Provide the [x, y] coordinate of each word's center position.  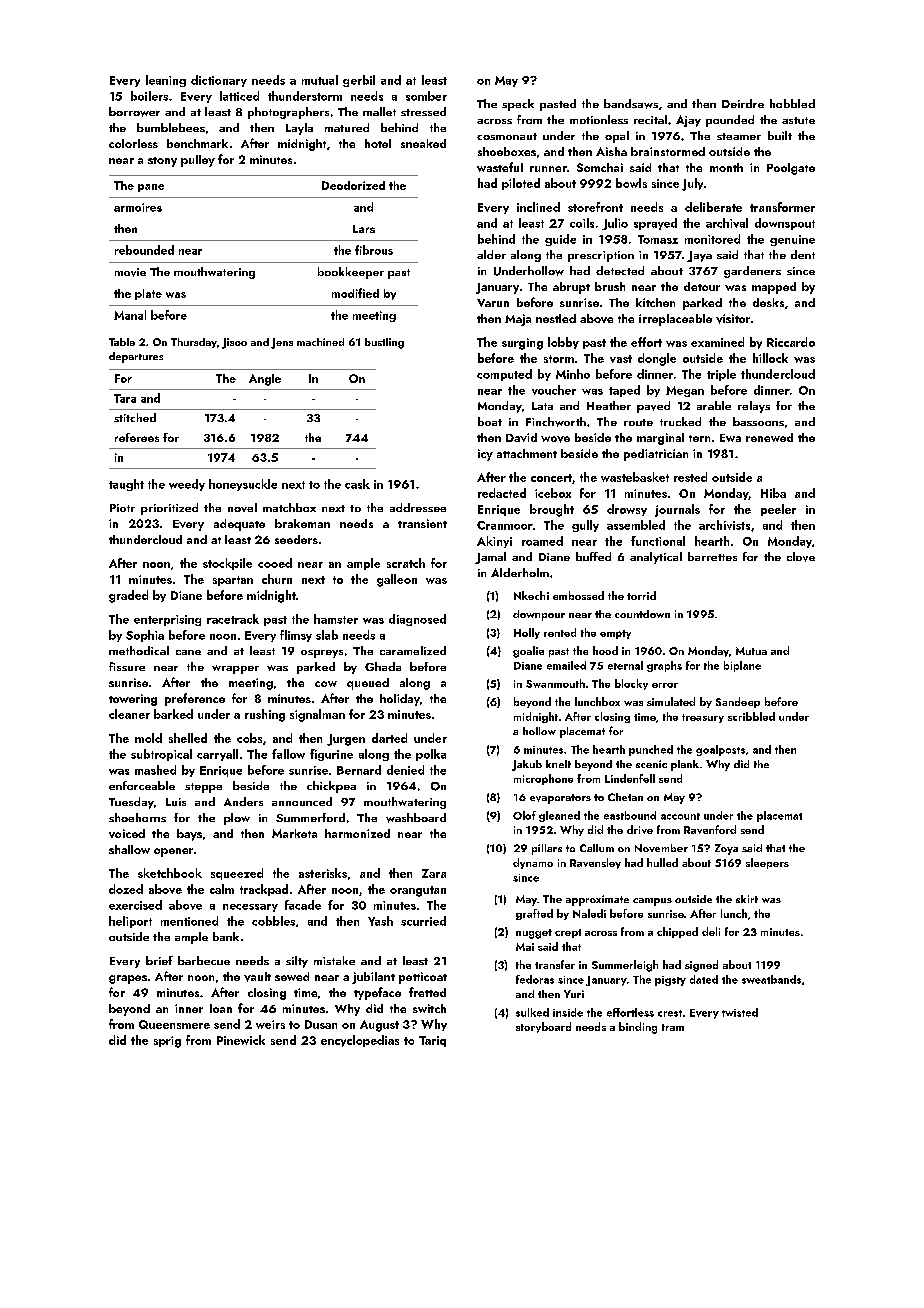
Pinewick [241, 1040]
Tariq [432, 1041]
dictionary [219, 81]
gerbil [359, 81]
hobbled [792, 103]
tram [673, 1027]
